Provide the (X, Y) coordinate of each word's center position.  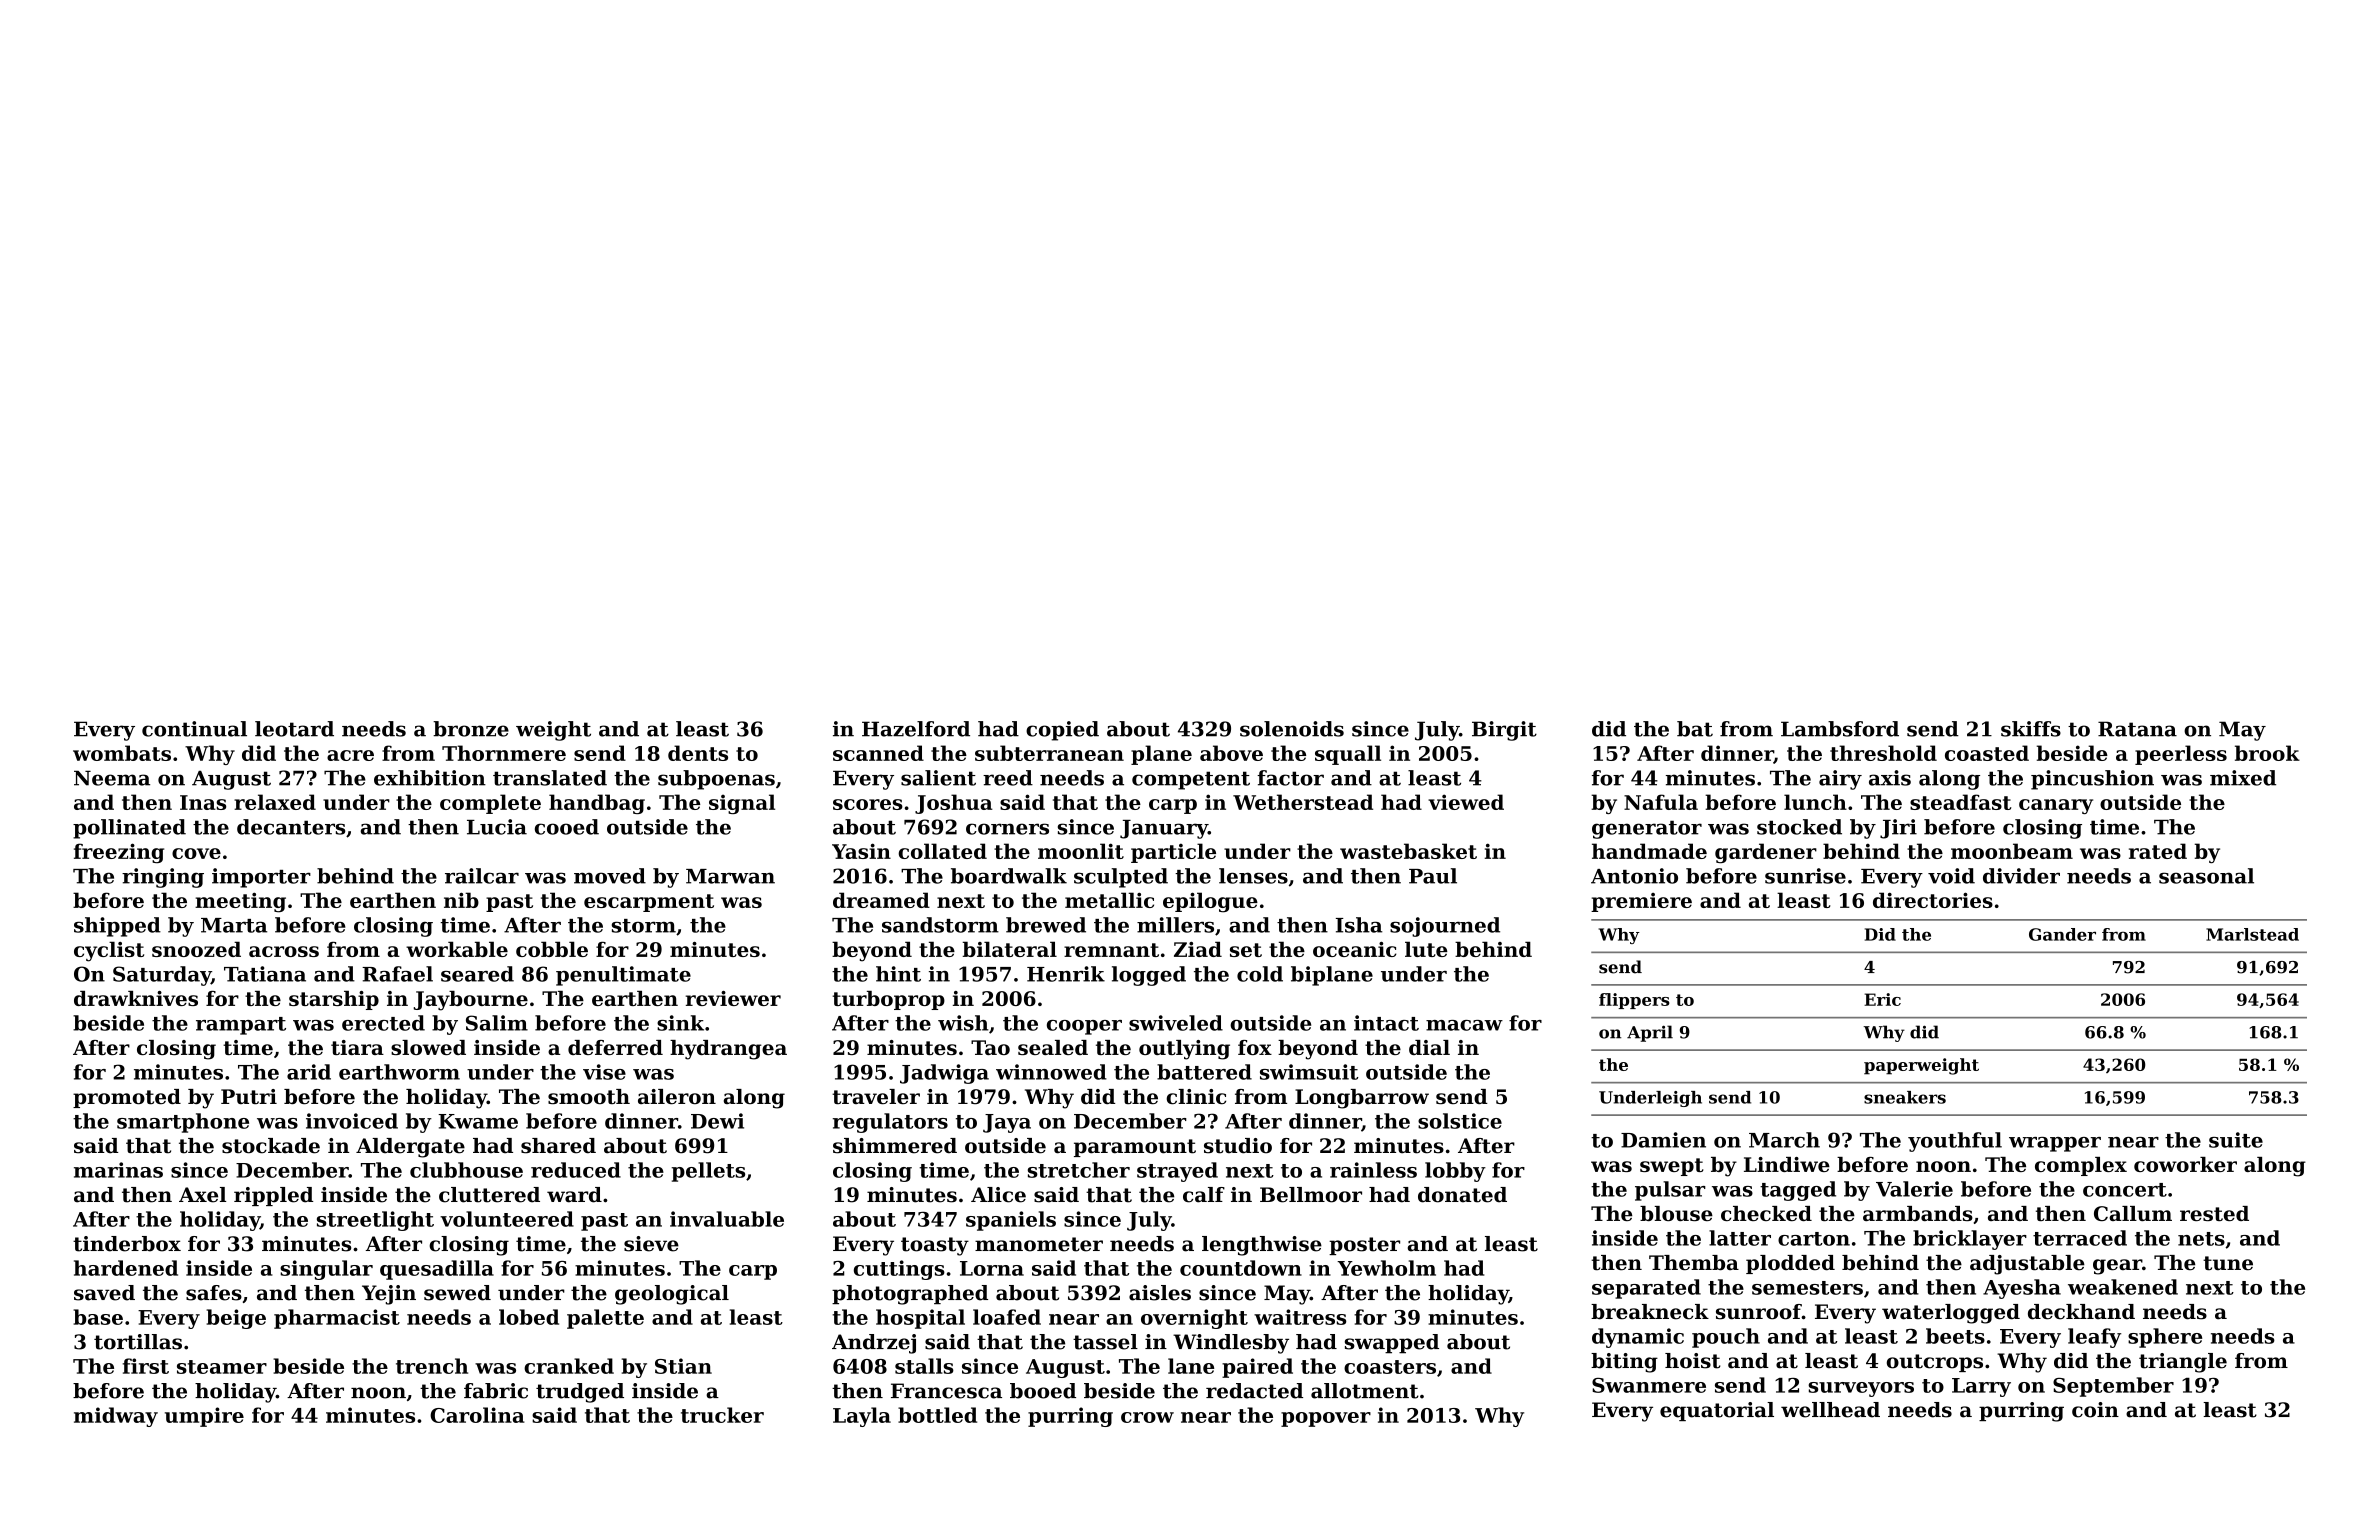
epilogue (1210, 902)
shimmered (895, 1146)
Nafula (1661, 802)
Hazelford (916, 729)
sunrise (1805, 876)
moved (610, 876)
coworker (2185, 1164)
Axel (202, 1195)
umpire (204, 1417)
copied (1062, 731)
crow (1147, 1417)
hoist (1692, 1361)
